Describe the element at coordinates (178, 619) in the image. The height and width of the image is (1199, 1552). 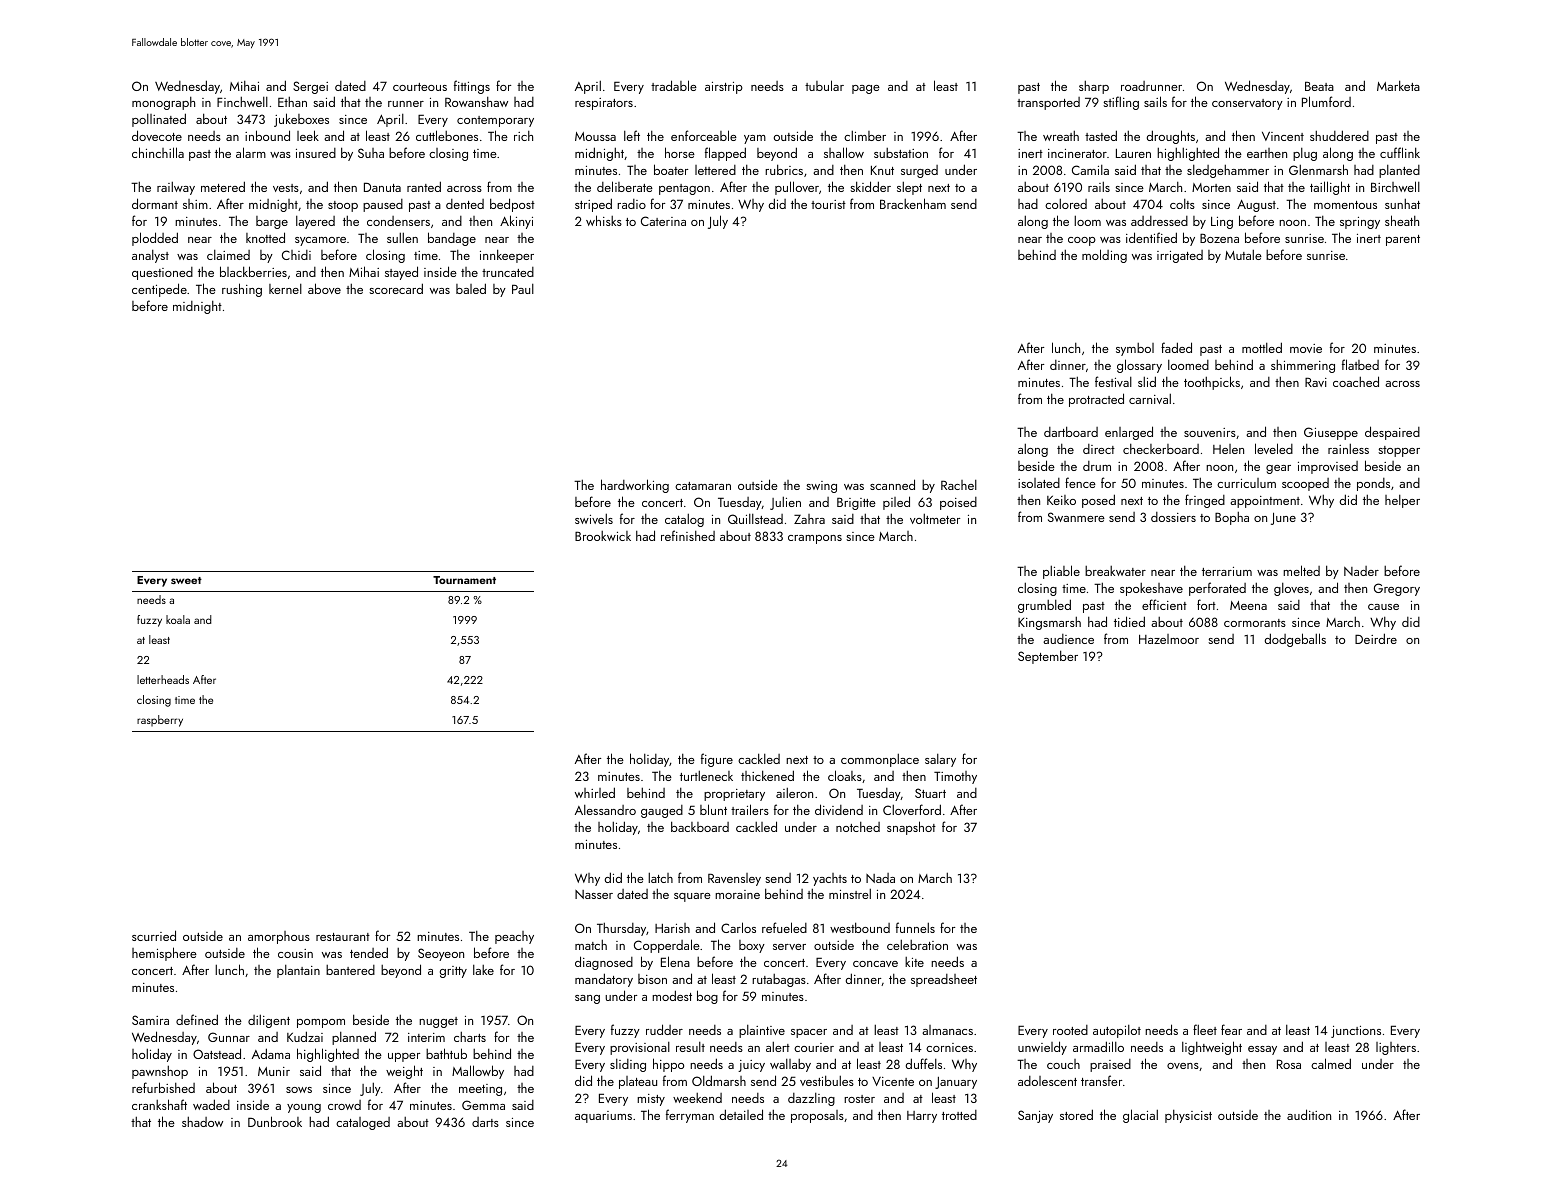
I see `koala` at that location.
